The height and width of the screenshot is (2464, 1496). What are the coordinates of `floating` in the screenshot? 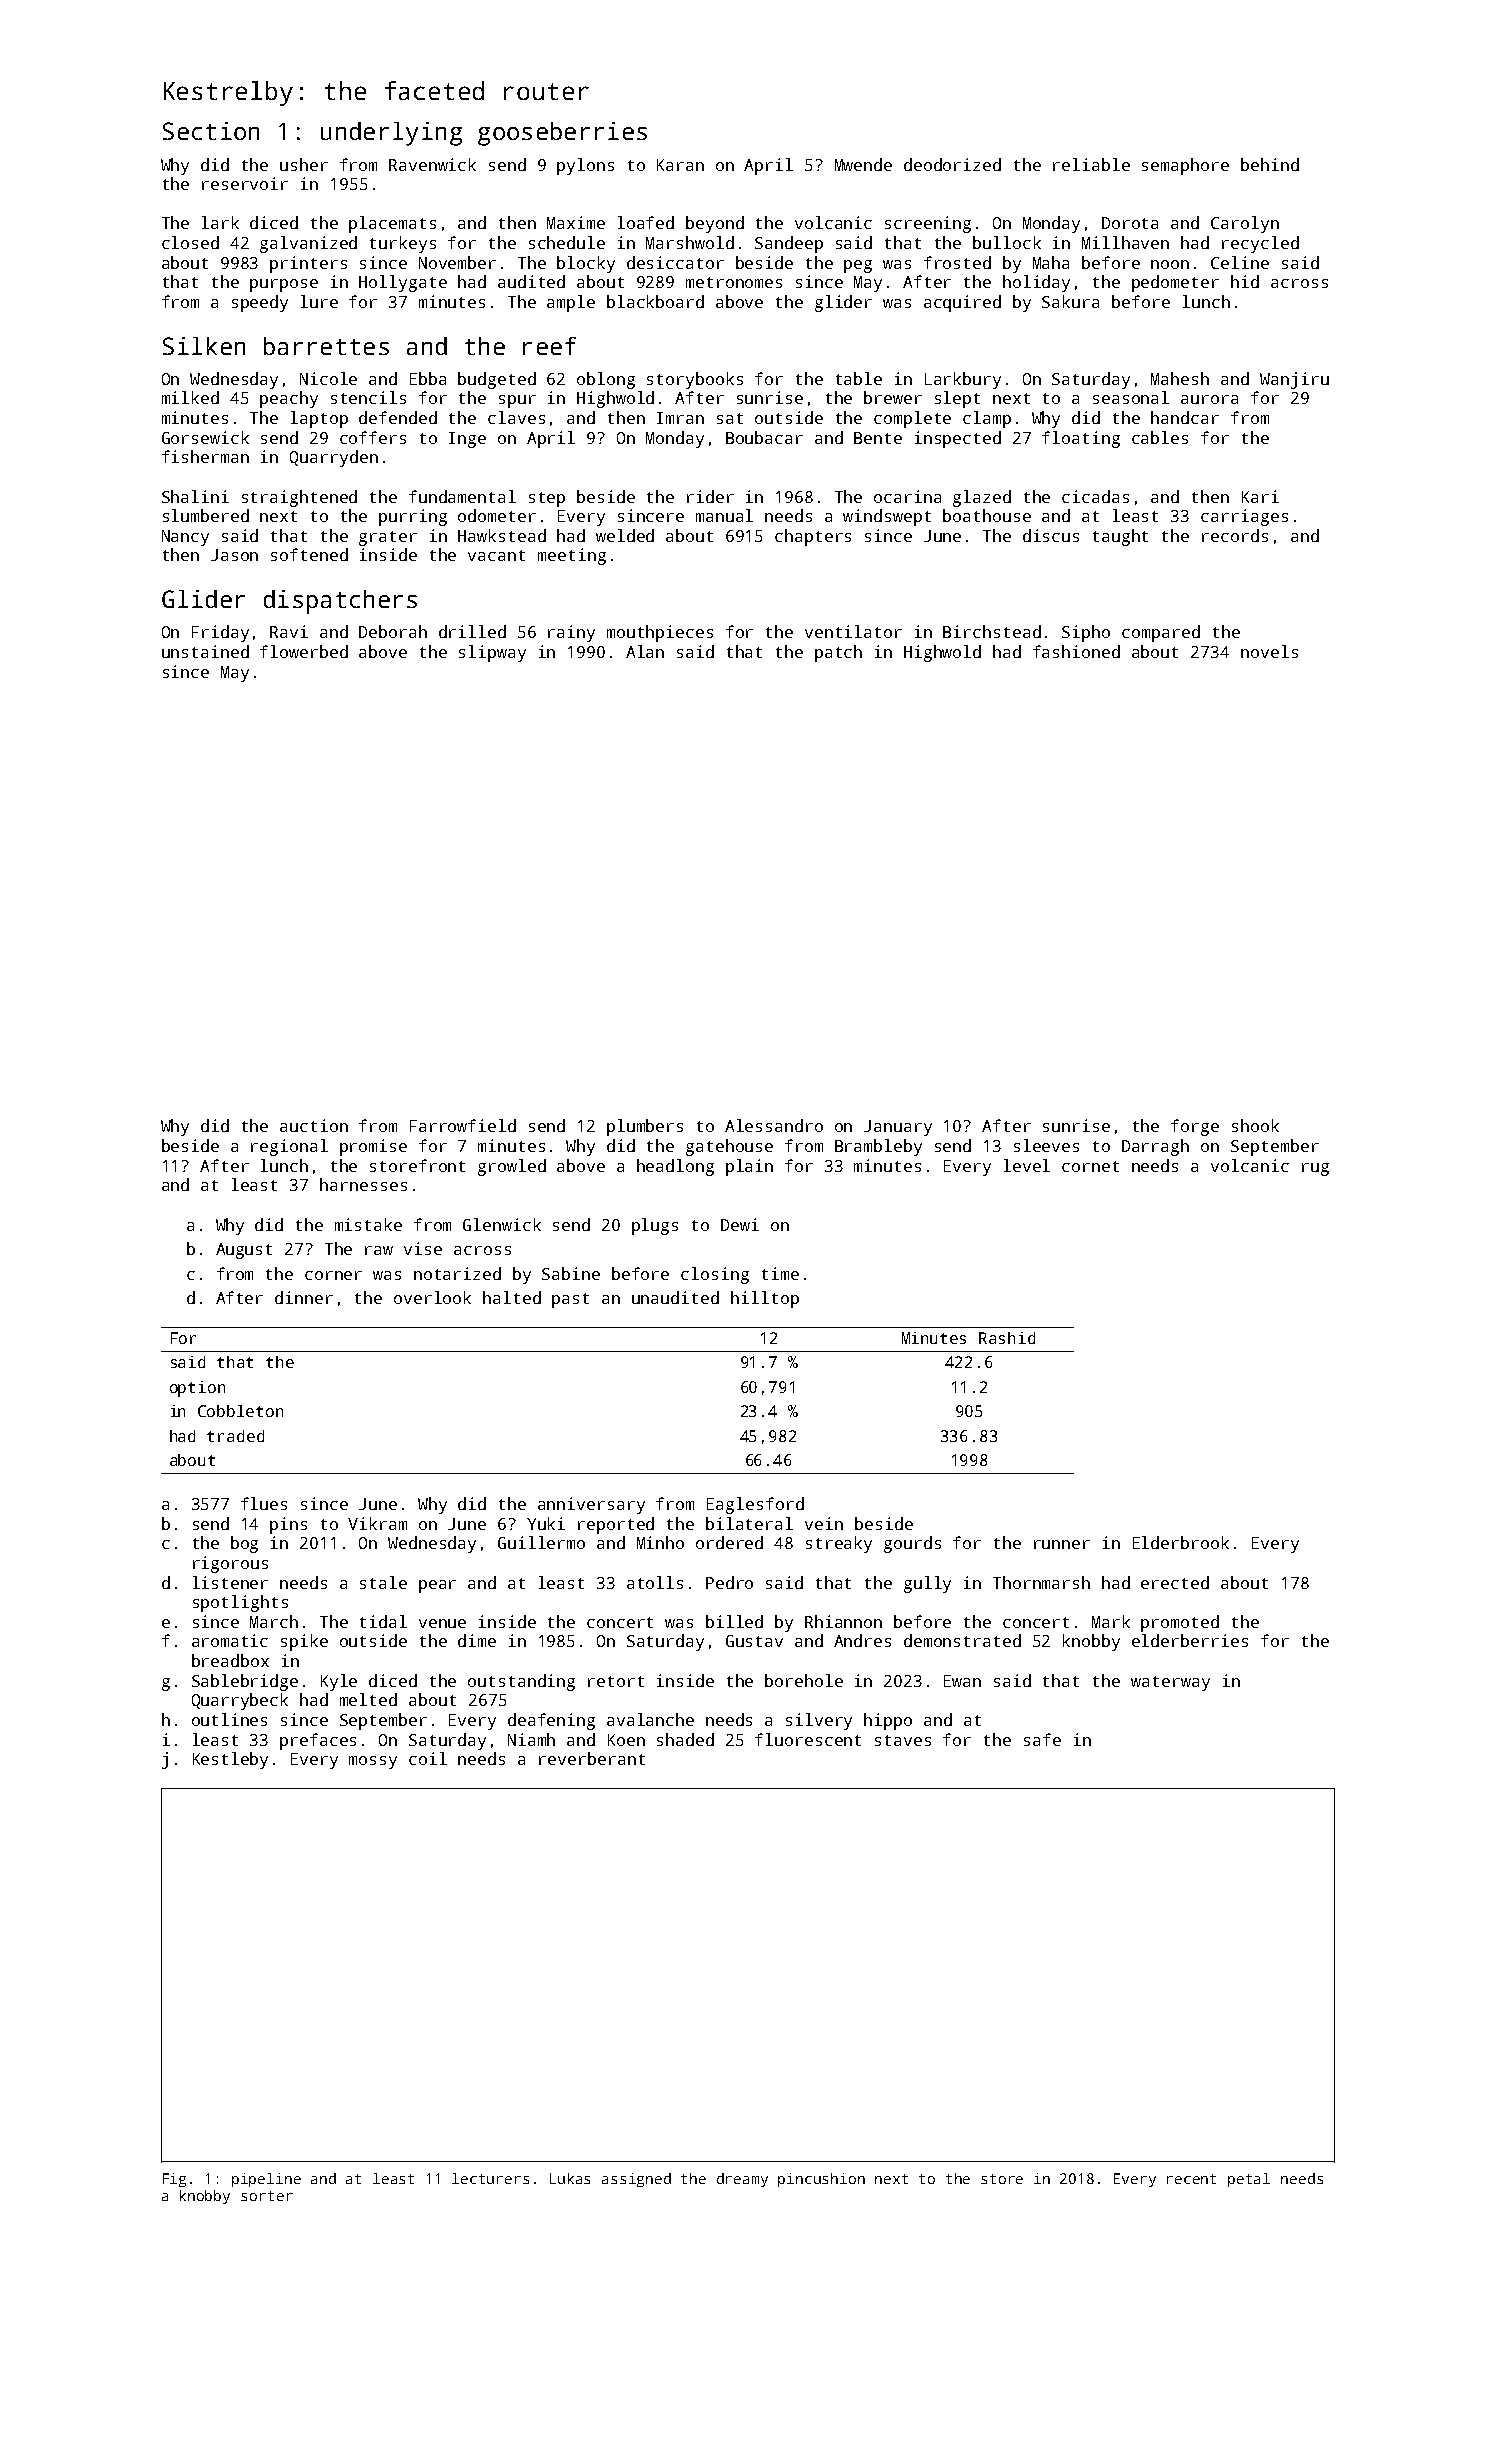 It's located at (1081, 439).
